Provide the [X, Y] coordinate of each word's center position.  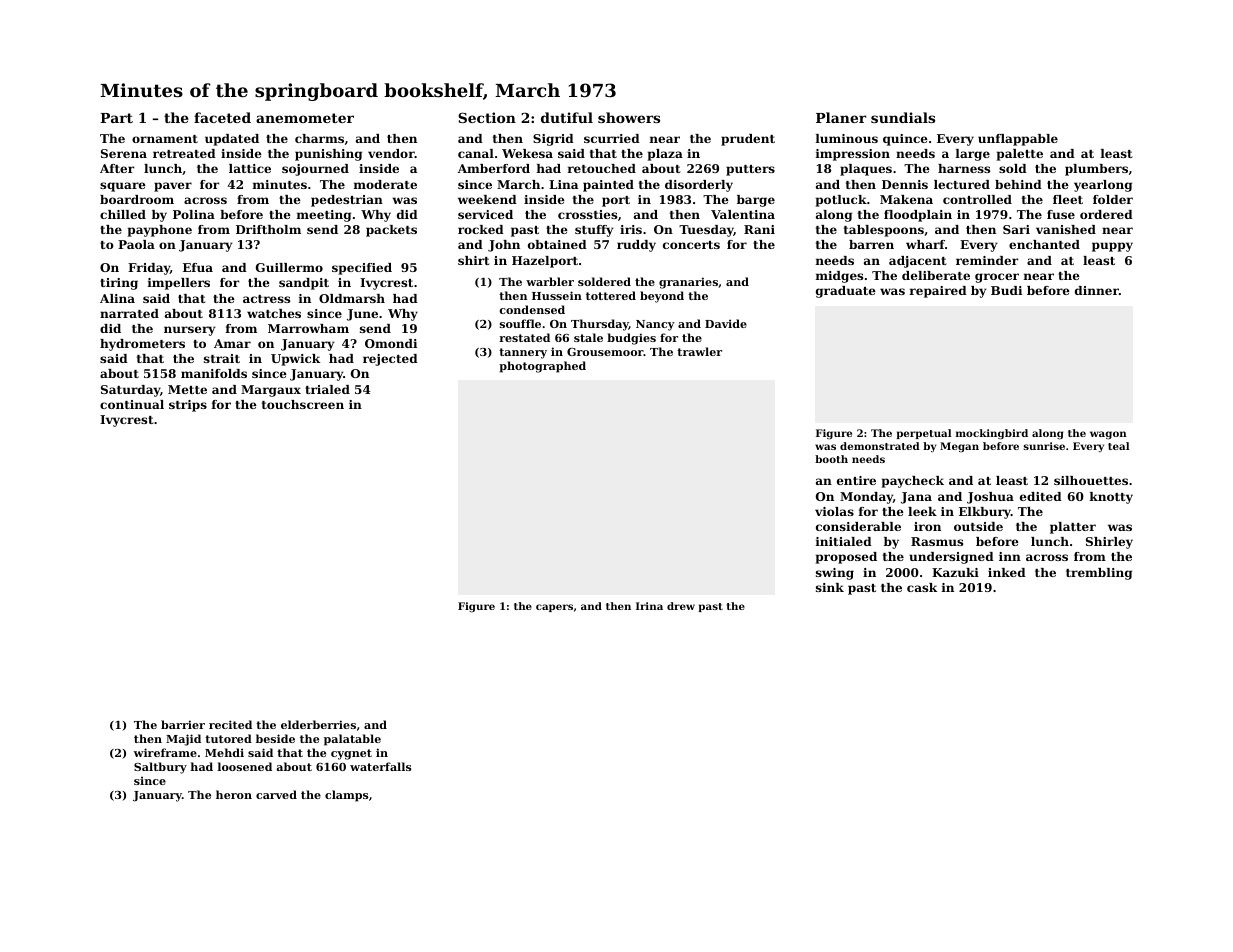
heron [234, 794]
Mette [187, 389]
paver [173, 187]
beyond [662, 297]
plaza [665, 155]
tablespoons [884, 231]
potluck [841, 201]
